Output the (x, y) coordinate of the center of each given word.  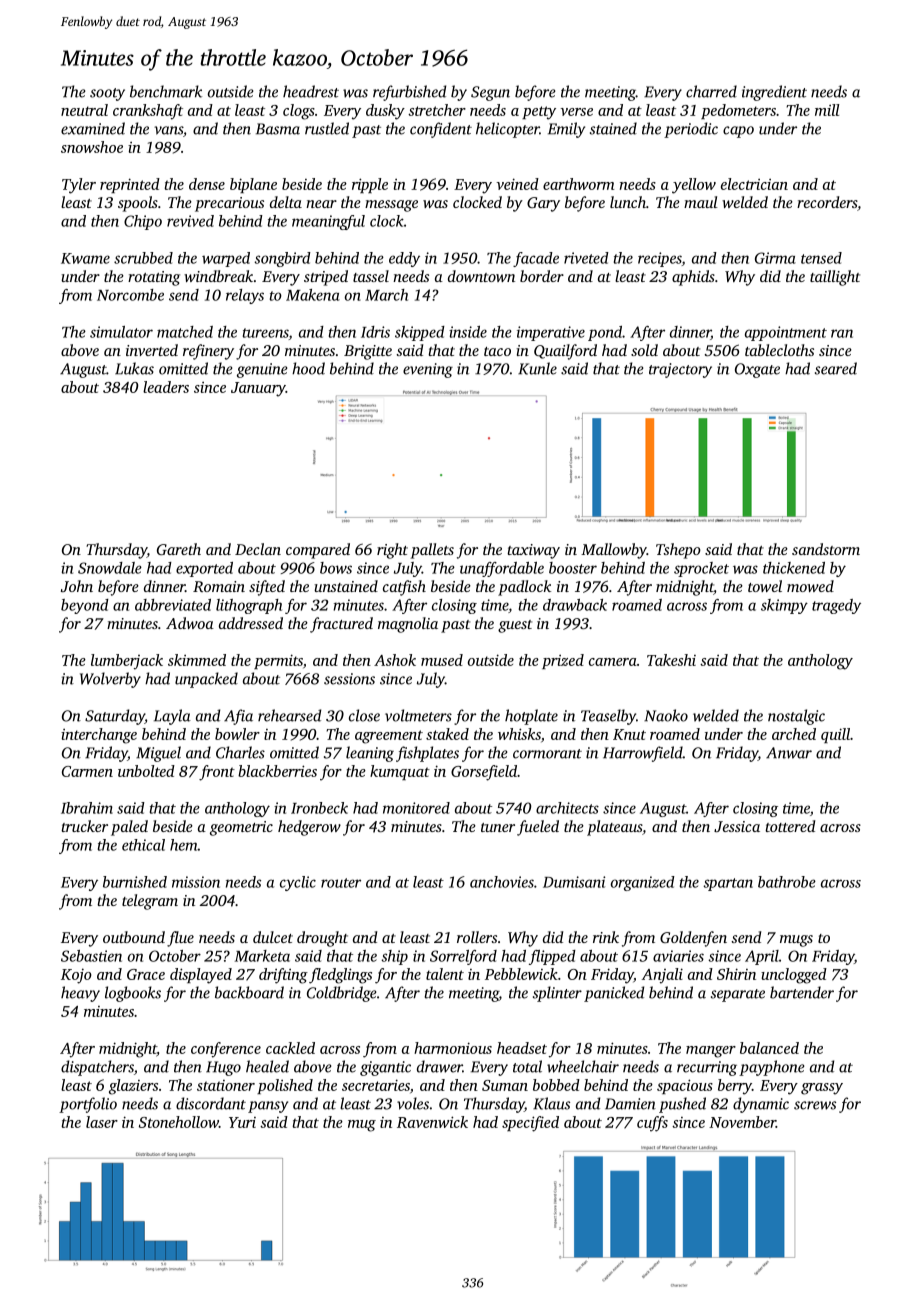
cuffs (652, 1124)
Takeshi (671, 660)
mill (827, 110)
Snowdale (110, 568)
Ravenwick (432, 1122)
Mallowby (614, 551)
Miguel (158, 754)
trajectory (680, 370)
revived (190, 221)
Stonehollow (179, 1122)
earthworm (578, 184)
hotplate (531, 717)
